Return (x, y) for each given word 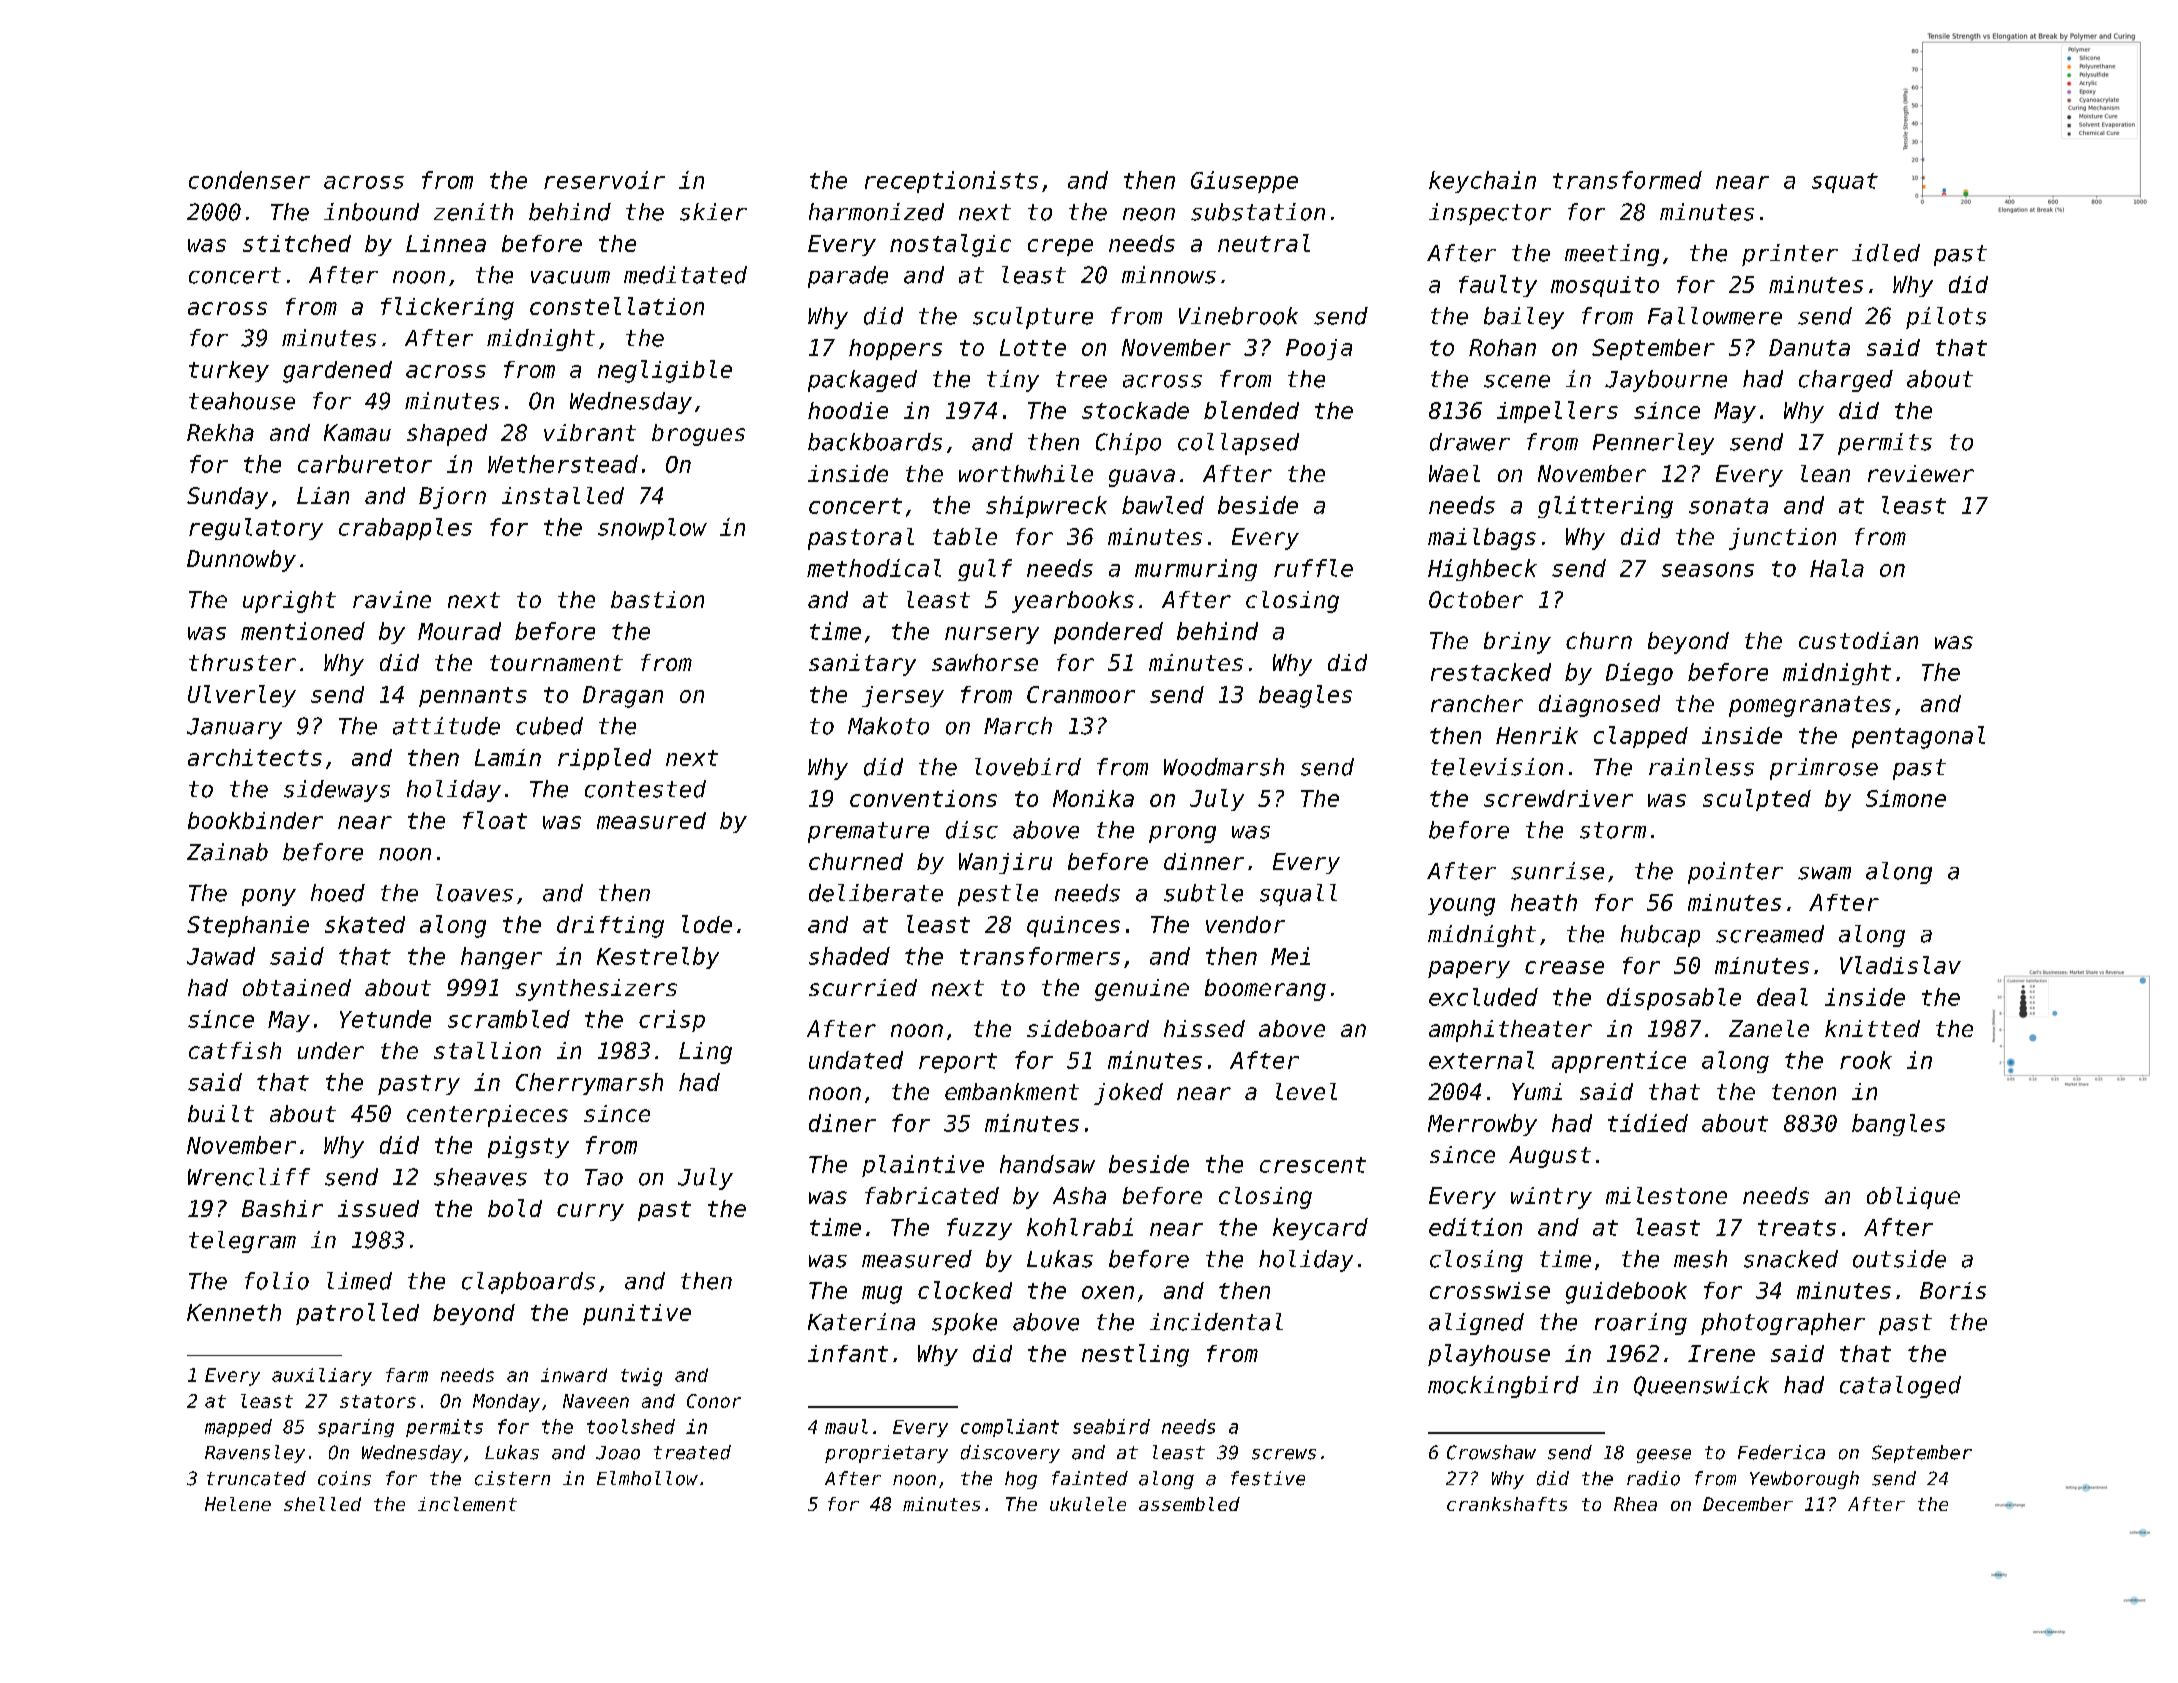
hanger (501, 958)
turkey (229, 371)
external (1481, 1060)
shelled (322, 1504)
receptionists (951, 182)
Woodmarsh (1224, 767)
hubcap (1660, 936)
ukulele (1088, 1504)
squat (1845, 183)
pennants (473, 697)
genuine (1142, 990)
